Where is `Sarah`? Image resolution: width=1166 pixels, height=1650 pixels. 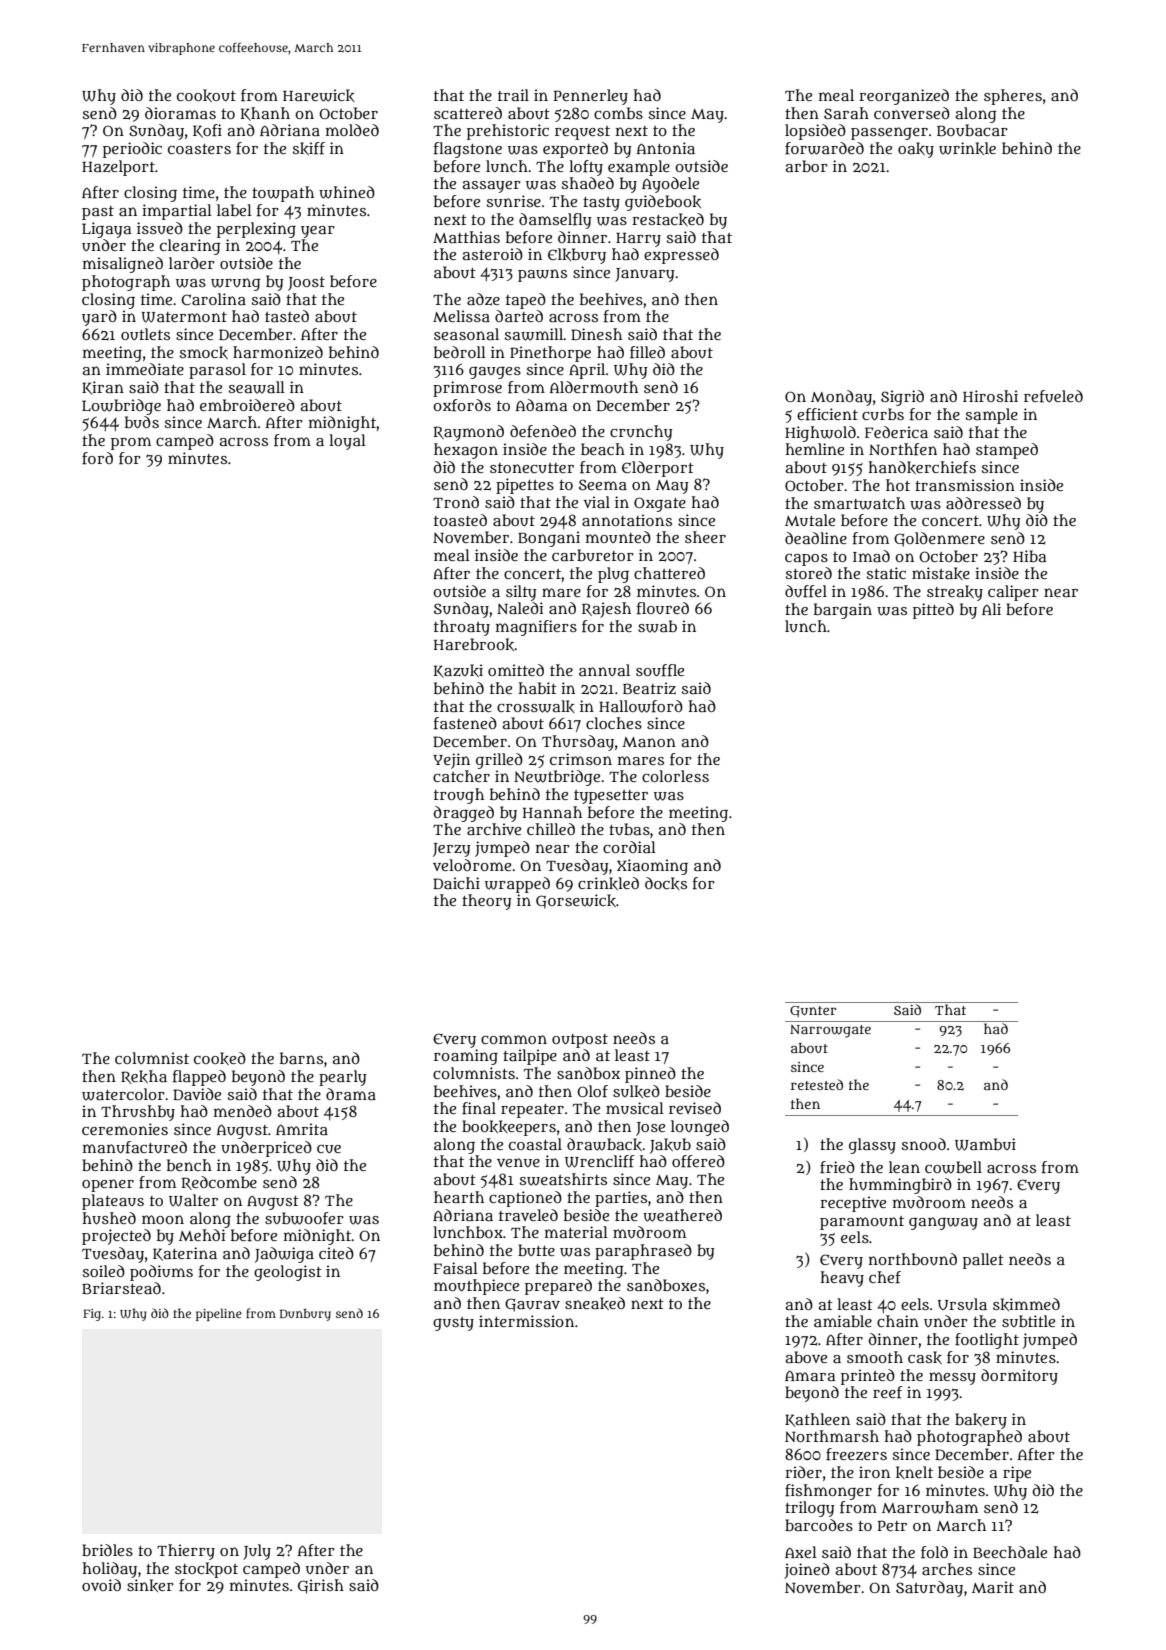
Sarah is located at coordinates (846, 113).
